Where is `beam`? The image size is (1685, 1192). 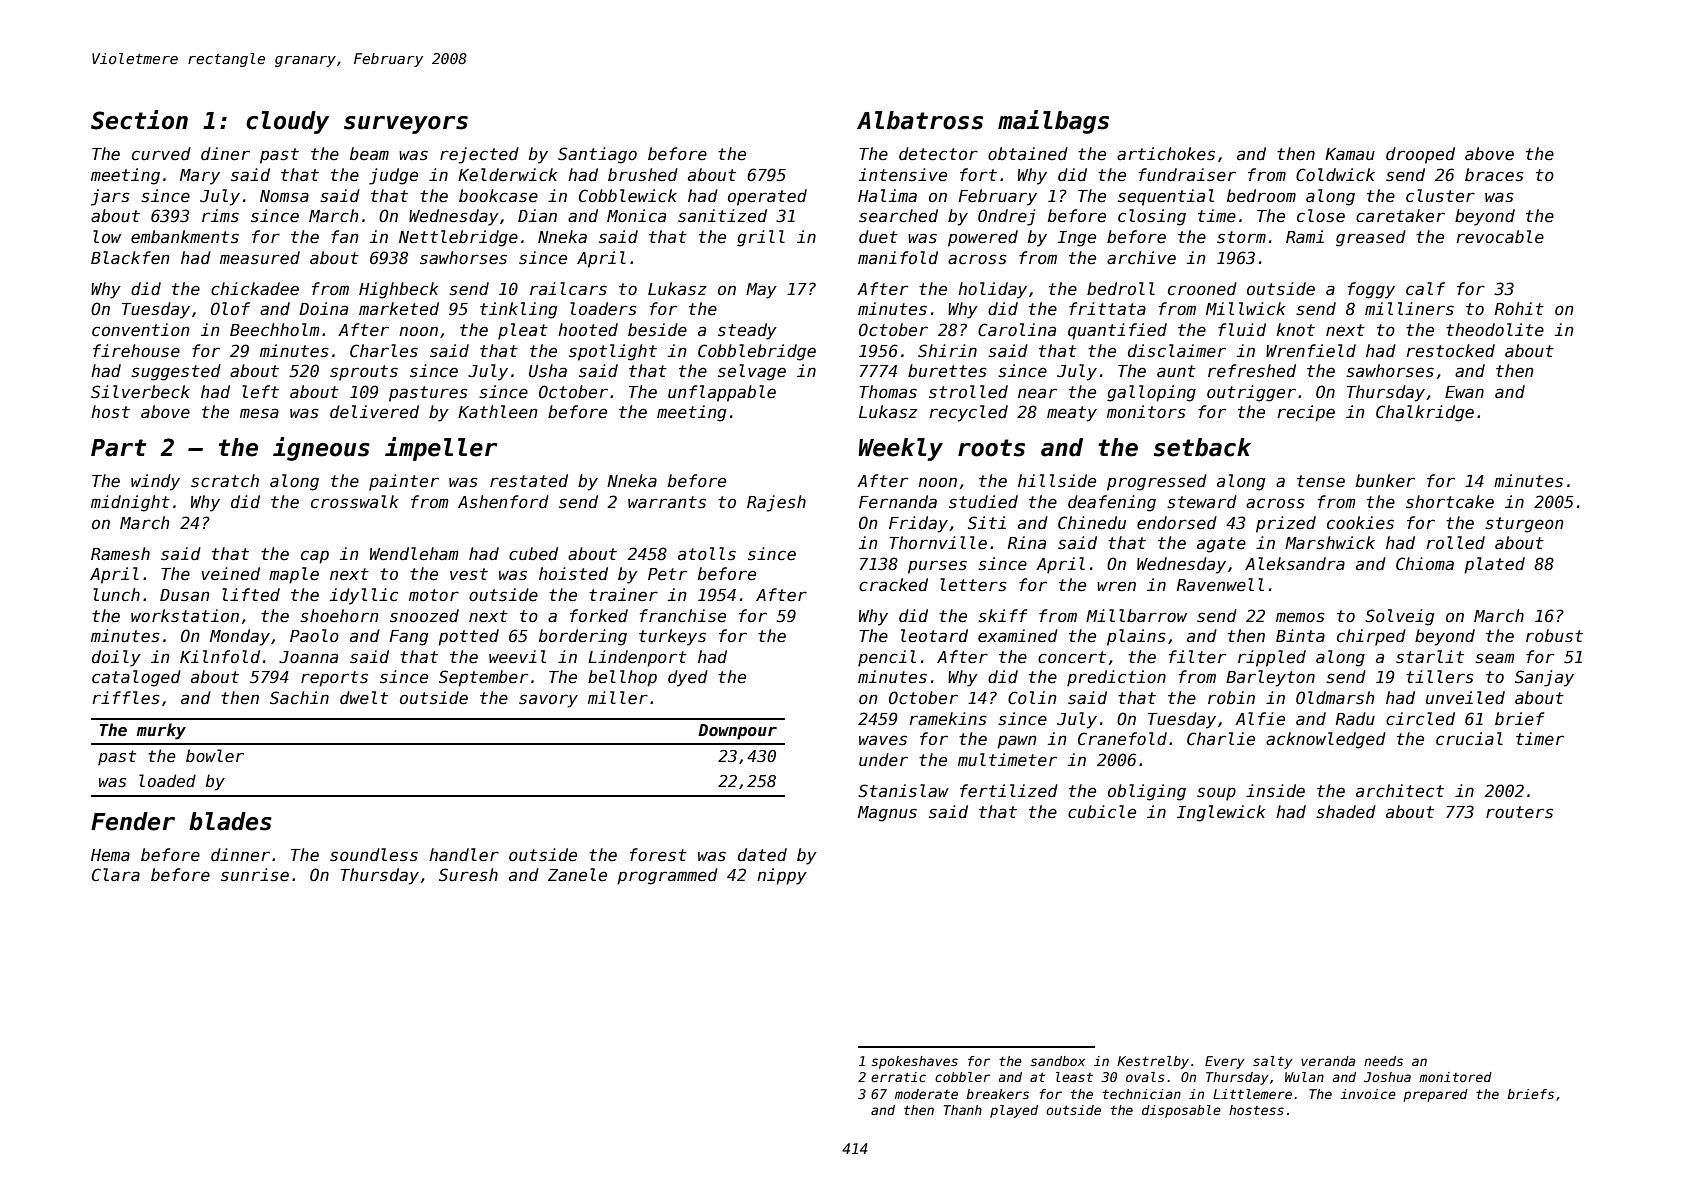
beam is located at coordinates (369, 154).
